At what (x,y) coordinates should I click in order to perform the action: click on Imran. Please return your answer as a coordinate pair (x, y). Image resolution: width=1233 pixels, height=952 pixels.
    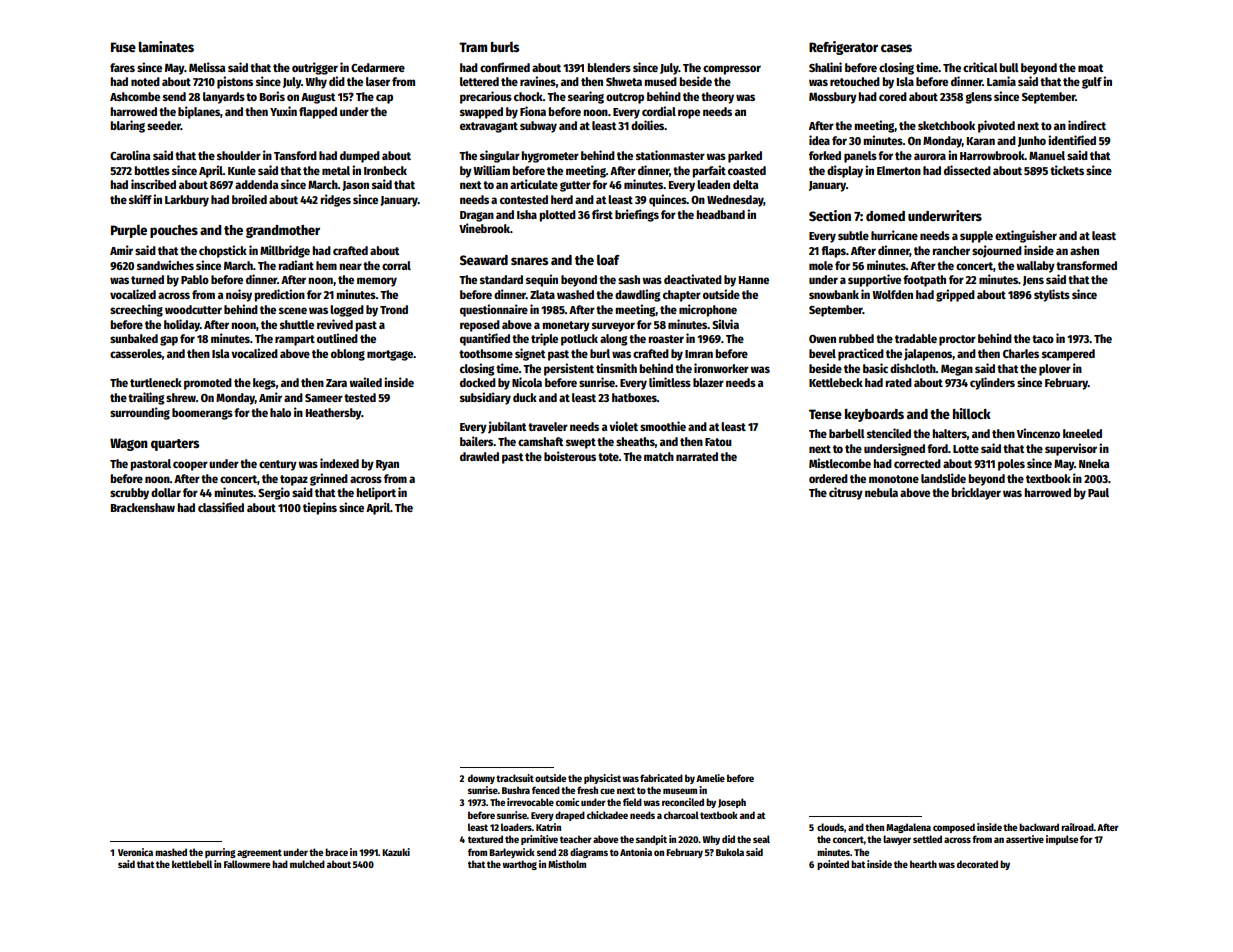
    Looking at the image, I should click on (699, 354).
